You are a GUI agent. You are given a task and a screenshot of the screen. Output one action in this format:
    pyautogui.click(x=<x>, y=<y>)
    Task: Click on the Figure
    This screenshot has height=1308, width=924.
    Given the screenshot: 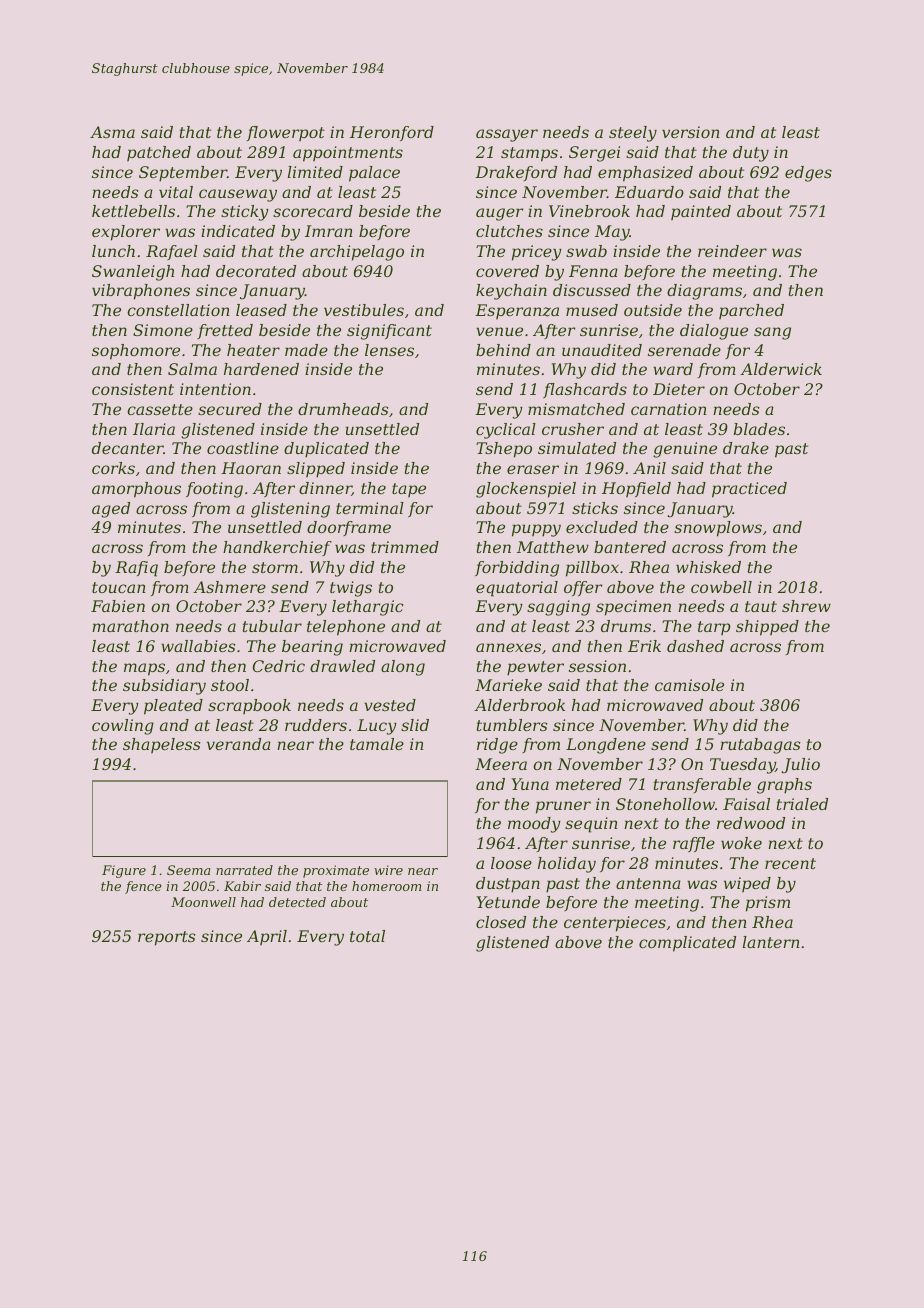 What is the action you would take?
    pyautogui.click(x=124, y=871)
